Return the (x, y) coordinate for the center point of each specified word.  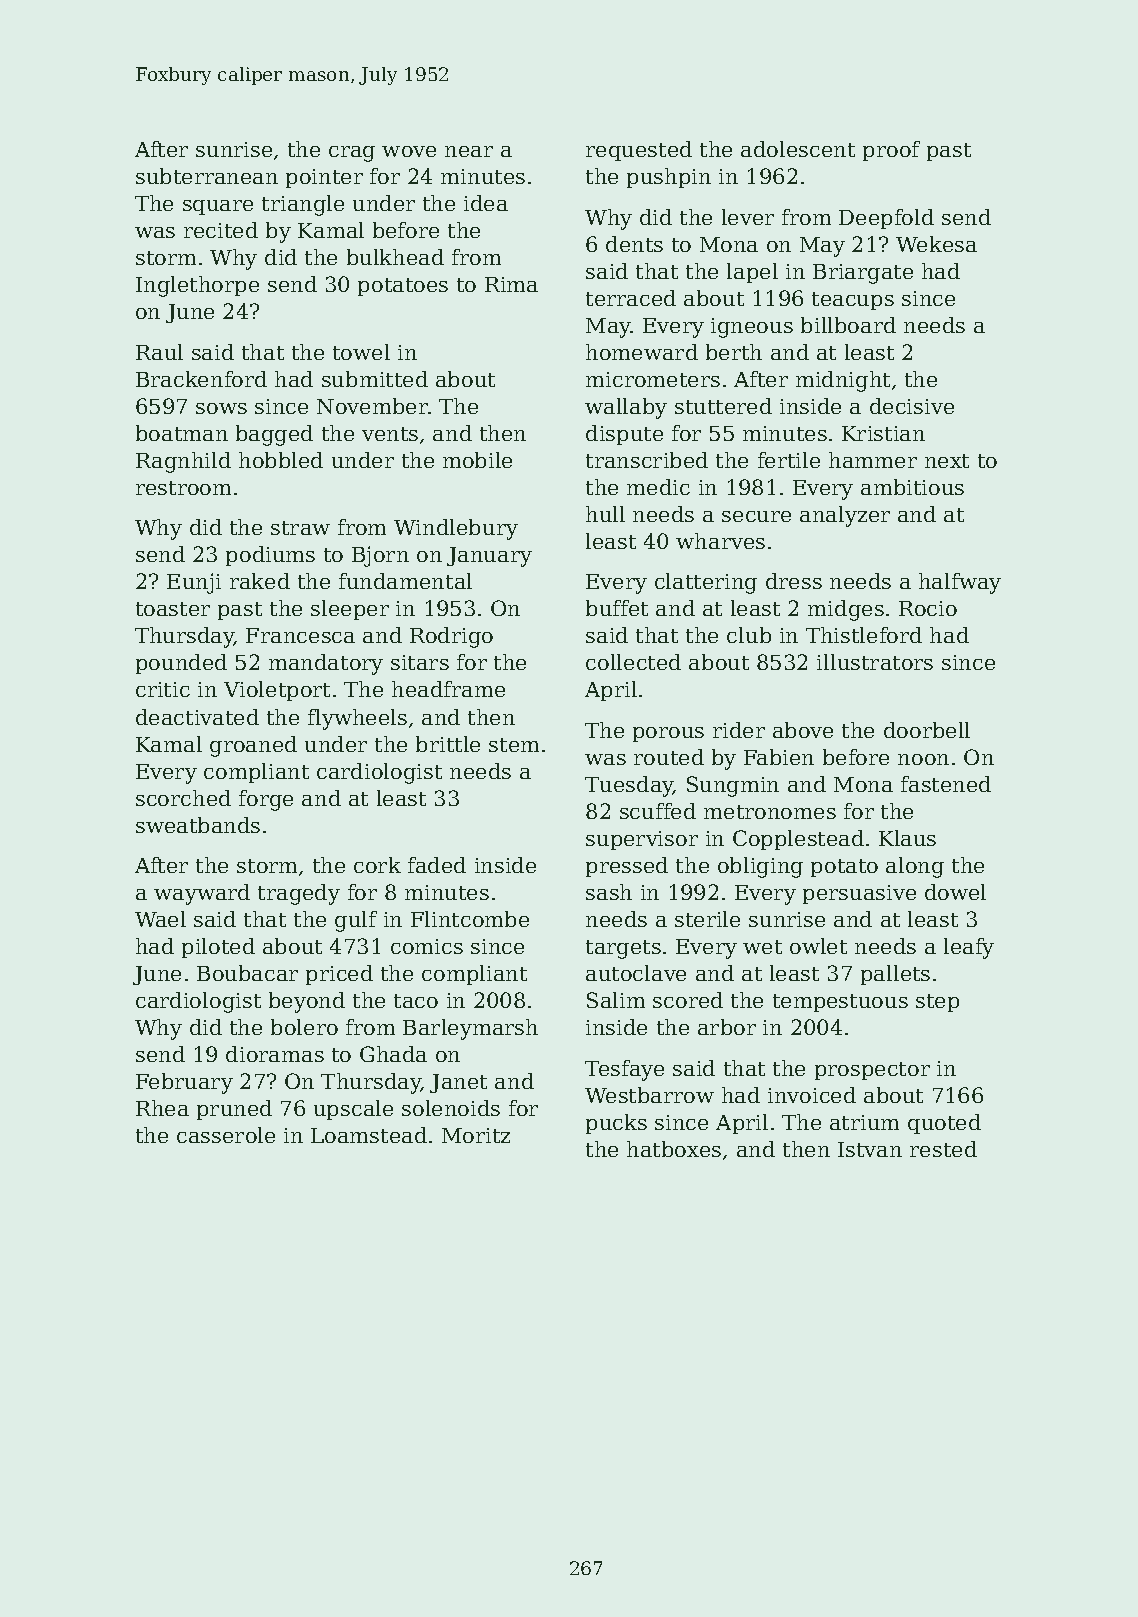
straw (300, 528)
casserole (226, 1135)
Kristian (883, 433)
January (489, 557)
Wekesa (936, 244)
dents (634, 244)
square (218, 207)
